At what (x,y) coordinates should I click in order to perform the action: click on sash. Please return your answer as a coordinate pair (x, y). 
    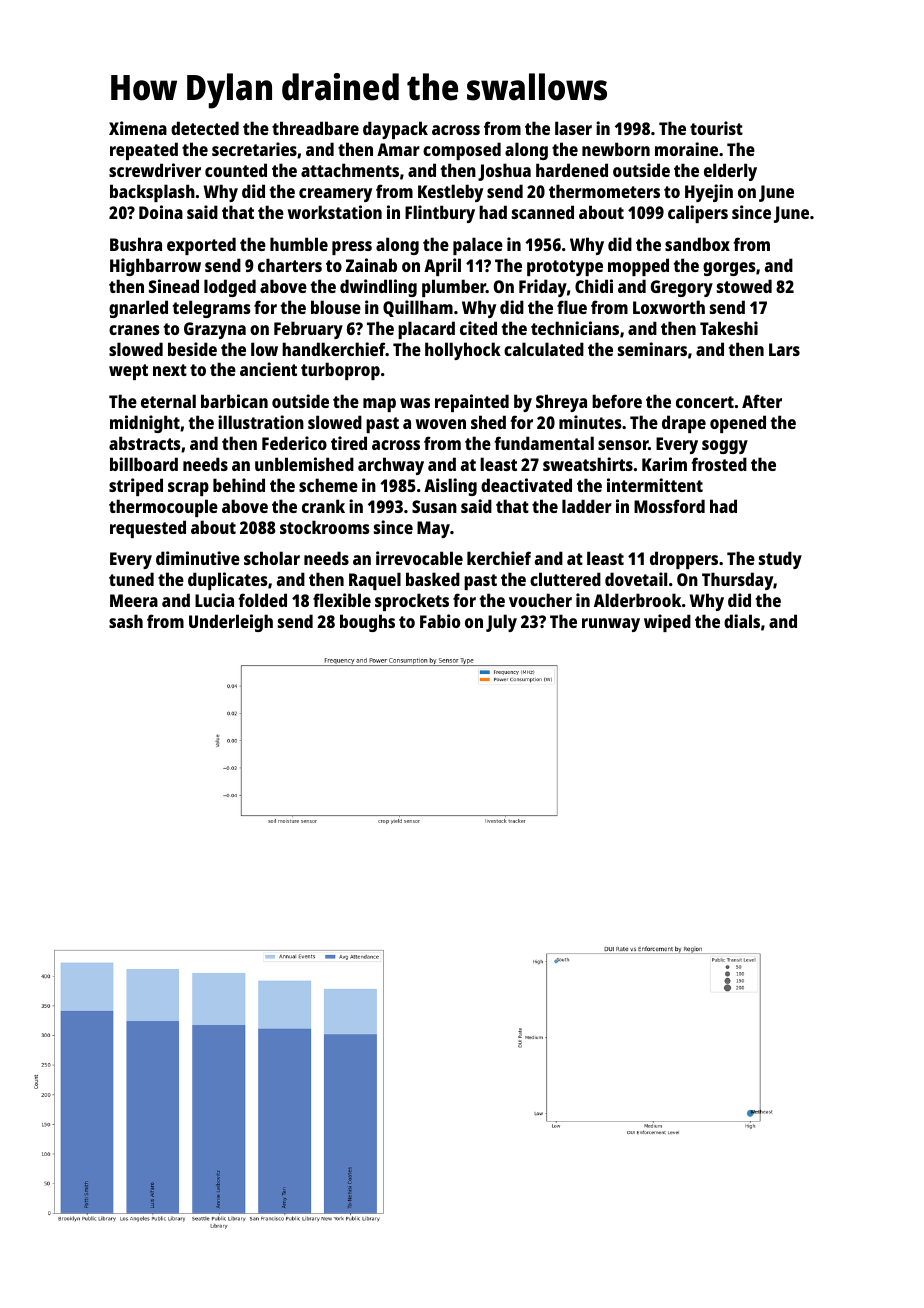
    Looking at the image, I should click on (126, 621).
